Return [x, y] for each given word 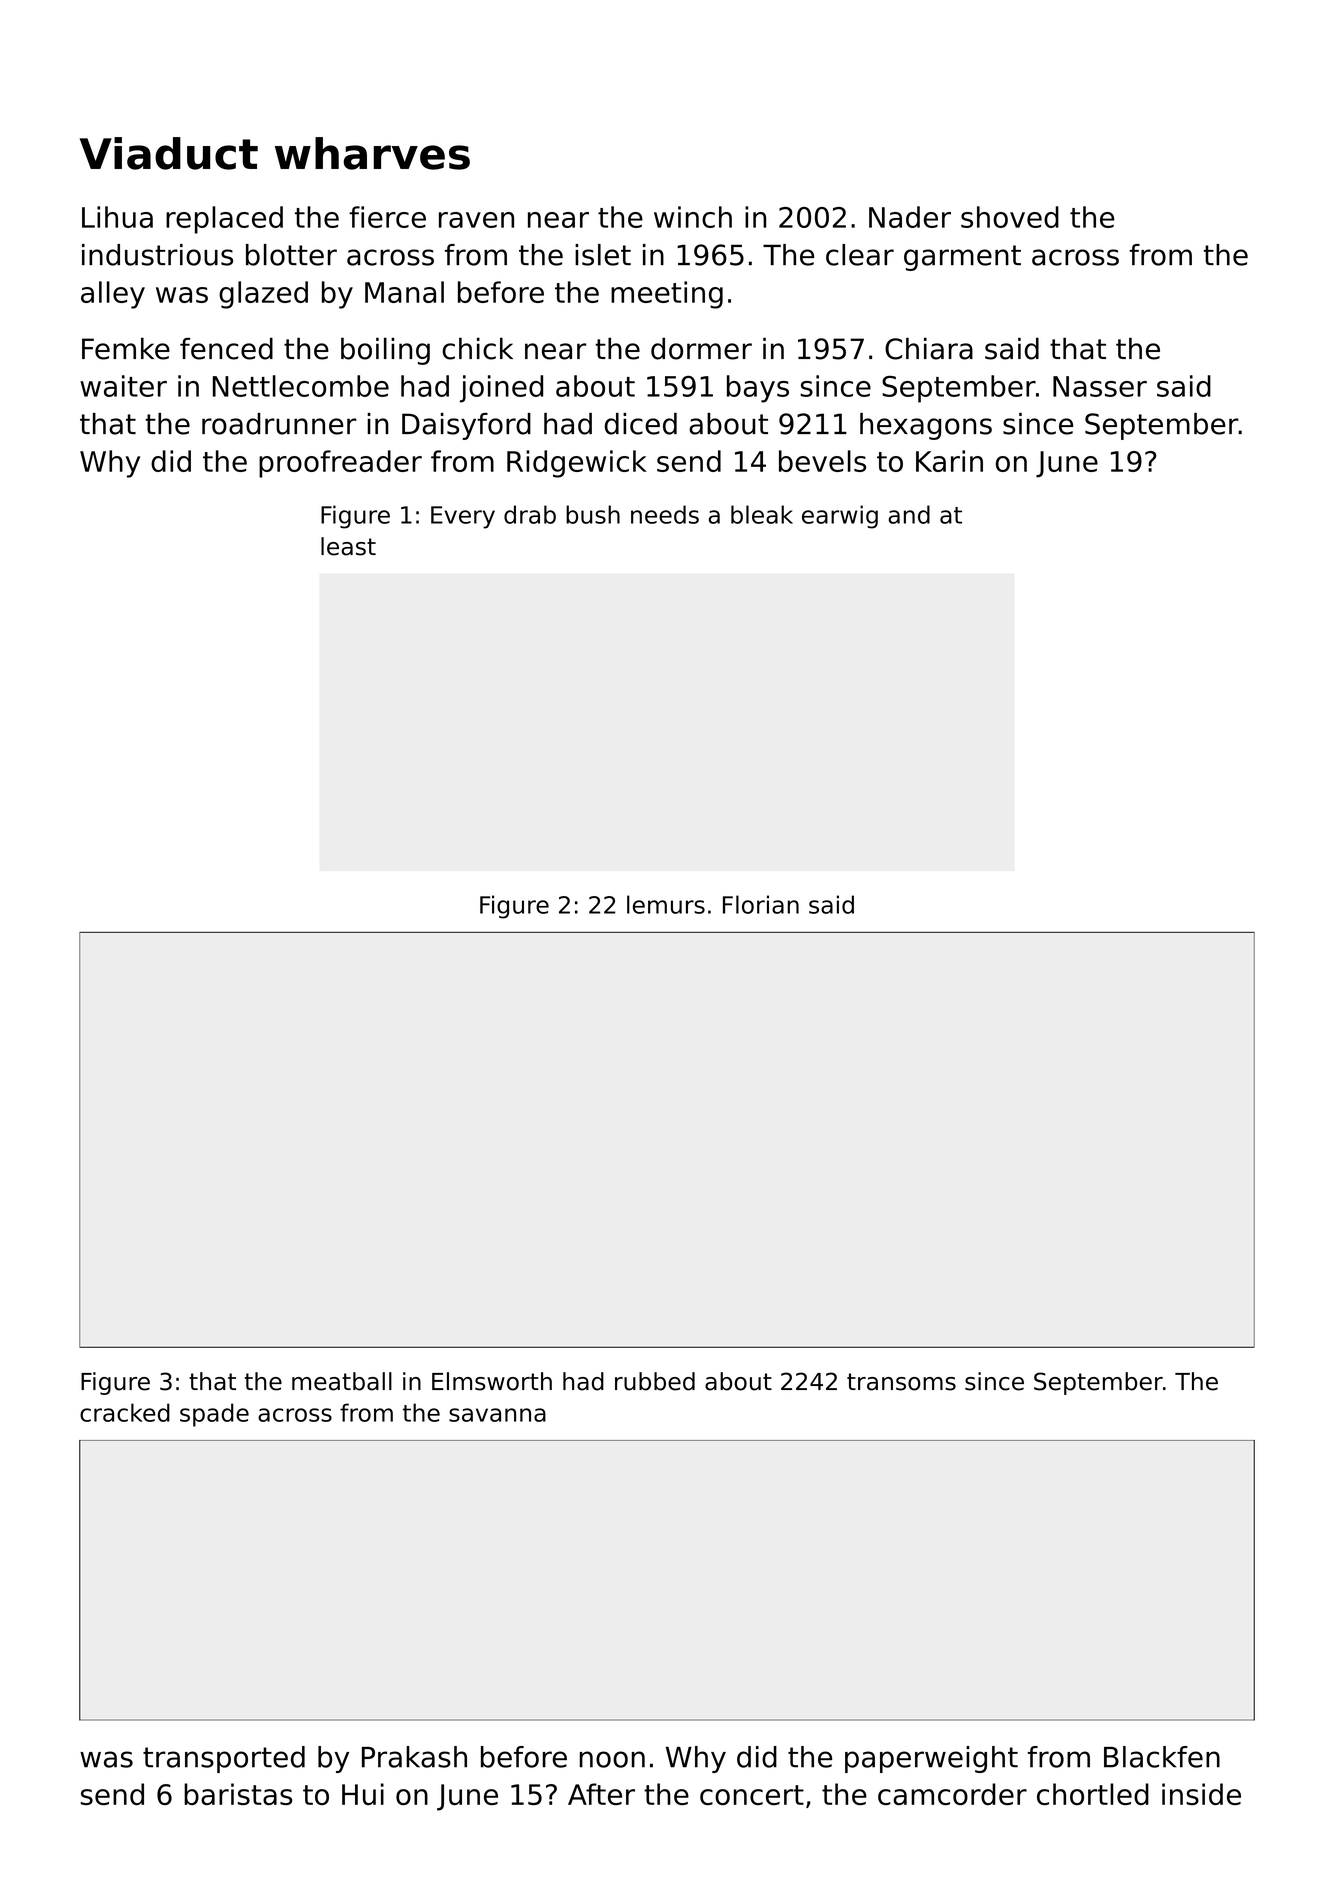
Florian [761, 904]
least [348, 546]
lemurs [666, 904]
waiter [123, 386]
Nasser [1100, 386]
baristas [238, 1794]
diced [641, 424]
